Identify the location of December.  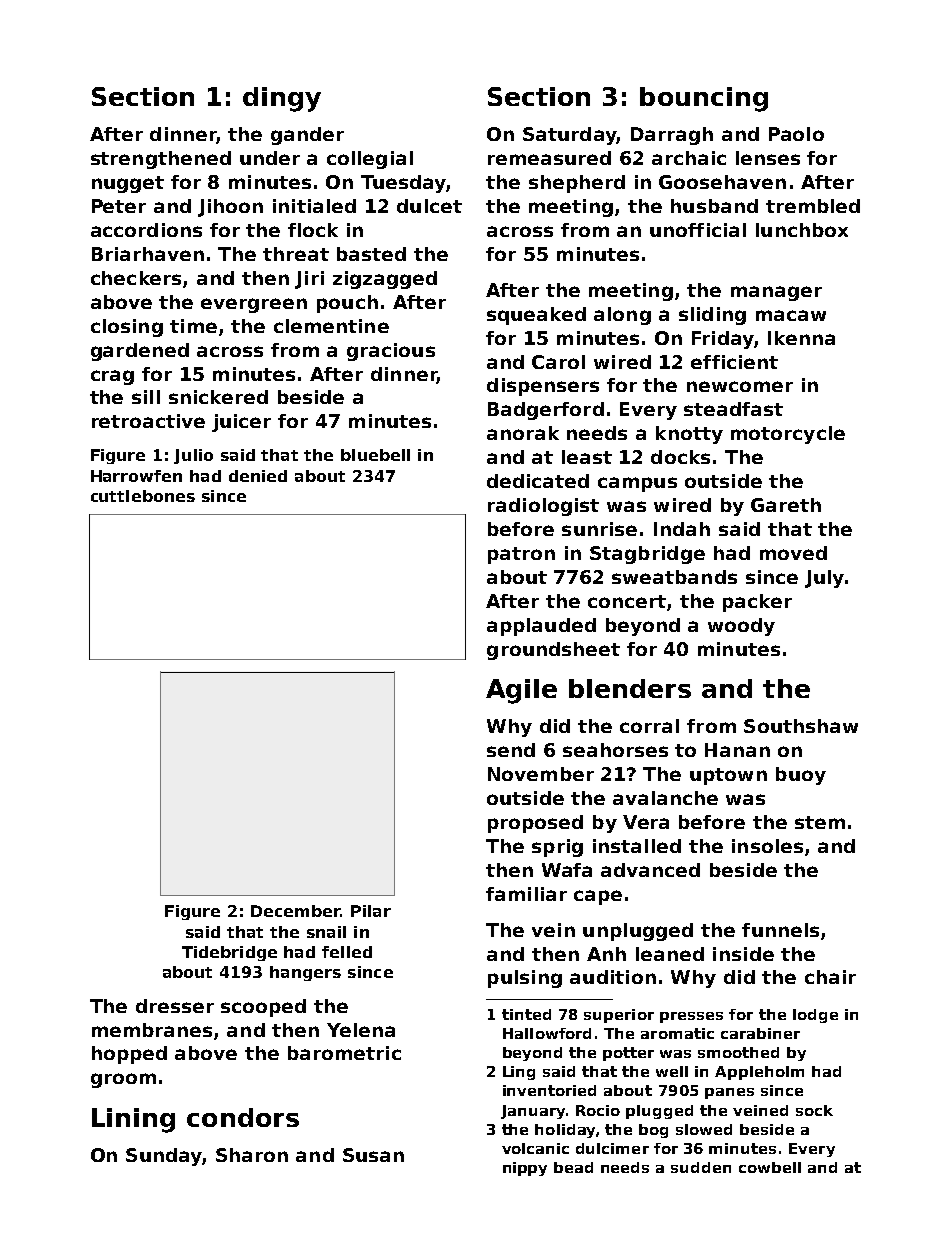
(295, 911).
